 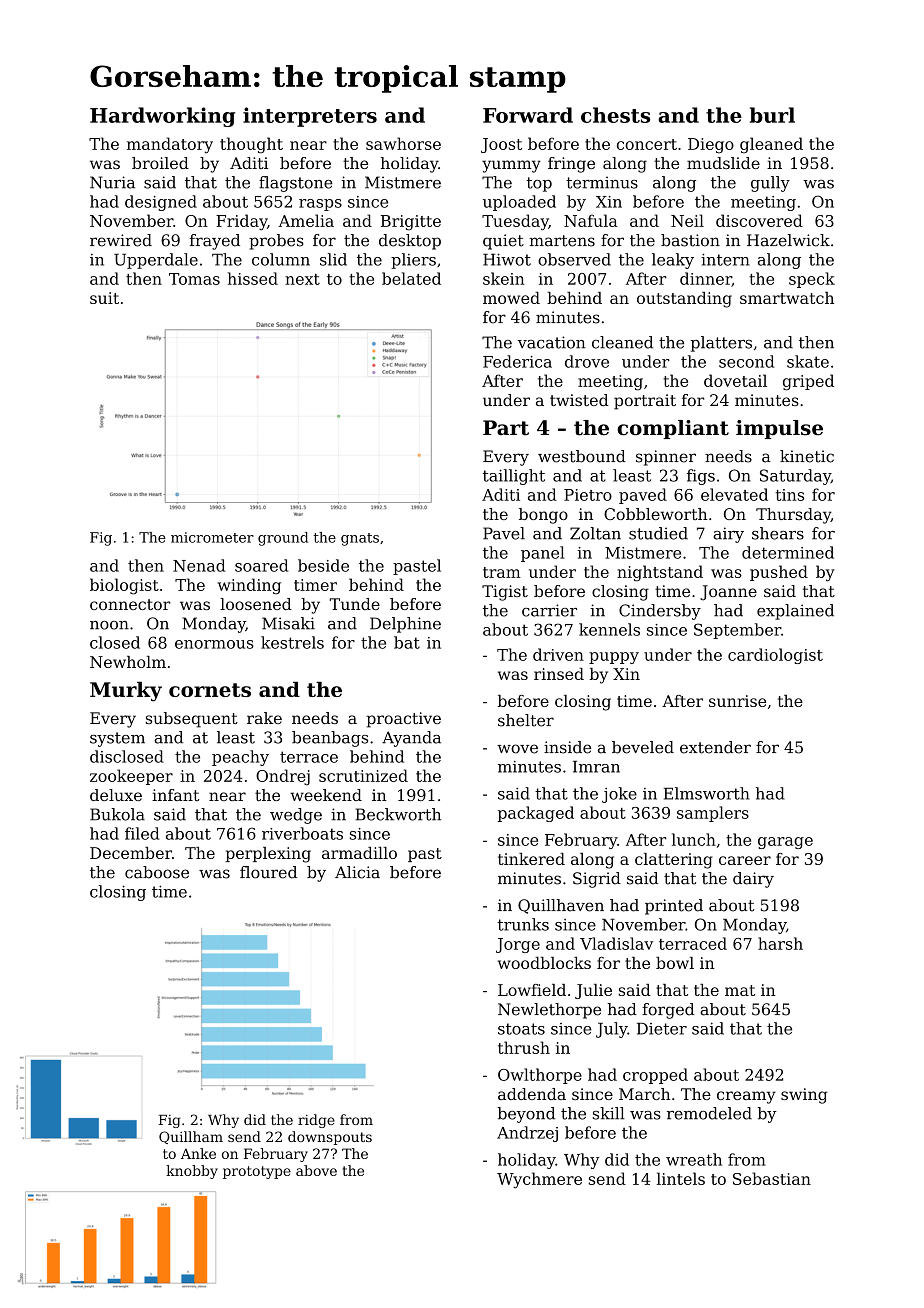 What do you see at coordinates (357, 872) in the image?
I see `Alicia` at bounding box center [357, 872].
